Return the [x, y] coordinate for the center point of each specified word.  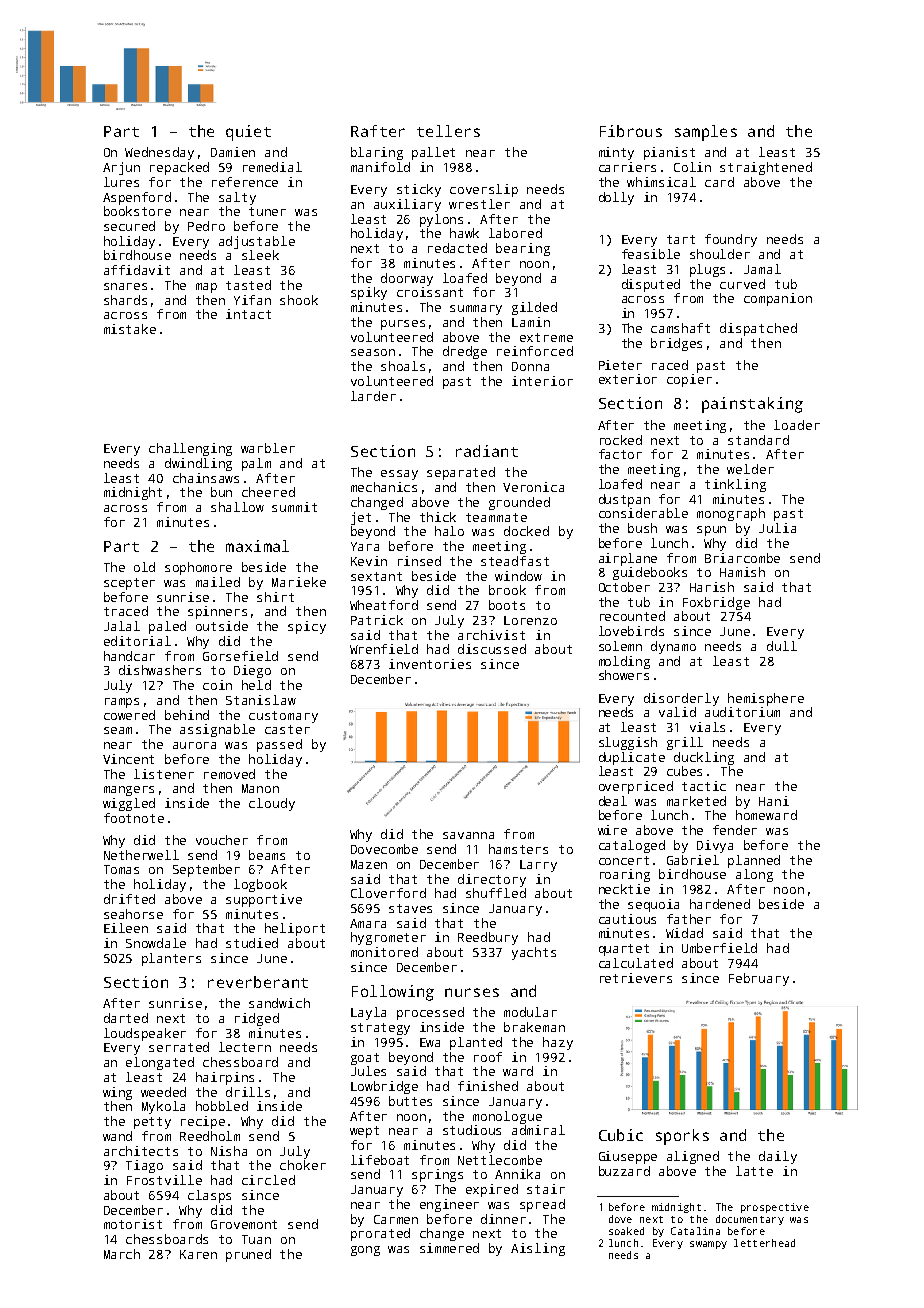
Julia [777, 528]
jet [361, 518]
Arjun [121, 168]
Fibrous [631, 131]
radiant [487, 451]
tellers [448, 131]
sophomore [198, 568]
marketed [696, 801]
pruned [248, 1255]
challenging [190, 449]
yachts [534, 953]
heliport [295, 929]
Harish [712, 587]
